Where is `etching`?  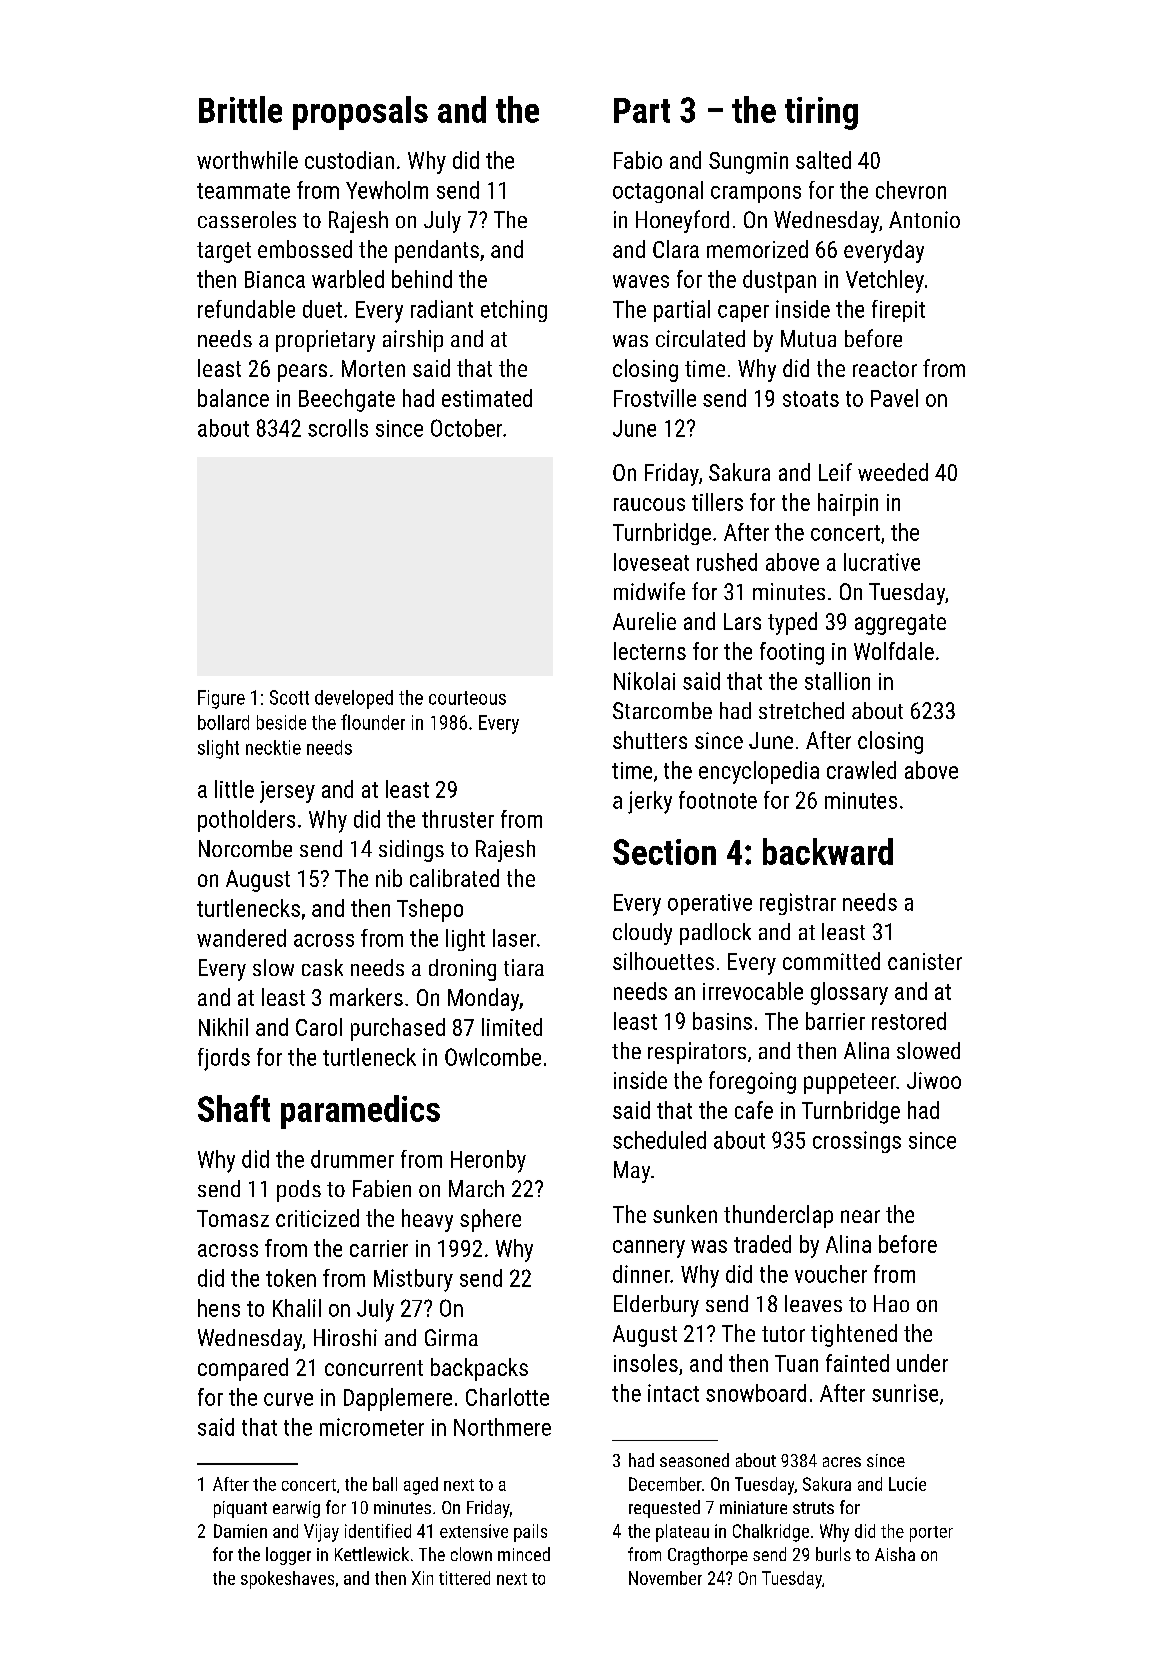 etching is located at coordinates (514, 311).
